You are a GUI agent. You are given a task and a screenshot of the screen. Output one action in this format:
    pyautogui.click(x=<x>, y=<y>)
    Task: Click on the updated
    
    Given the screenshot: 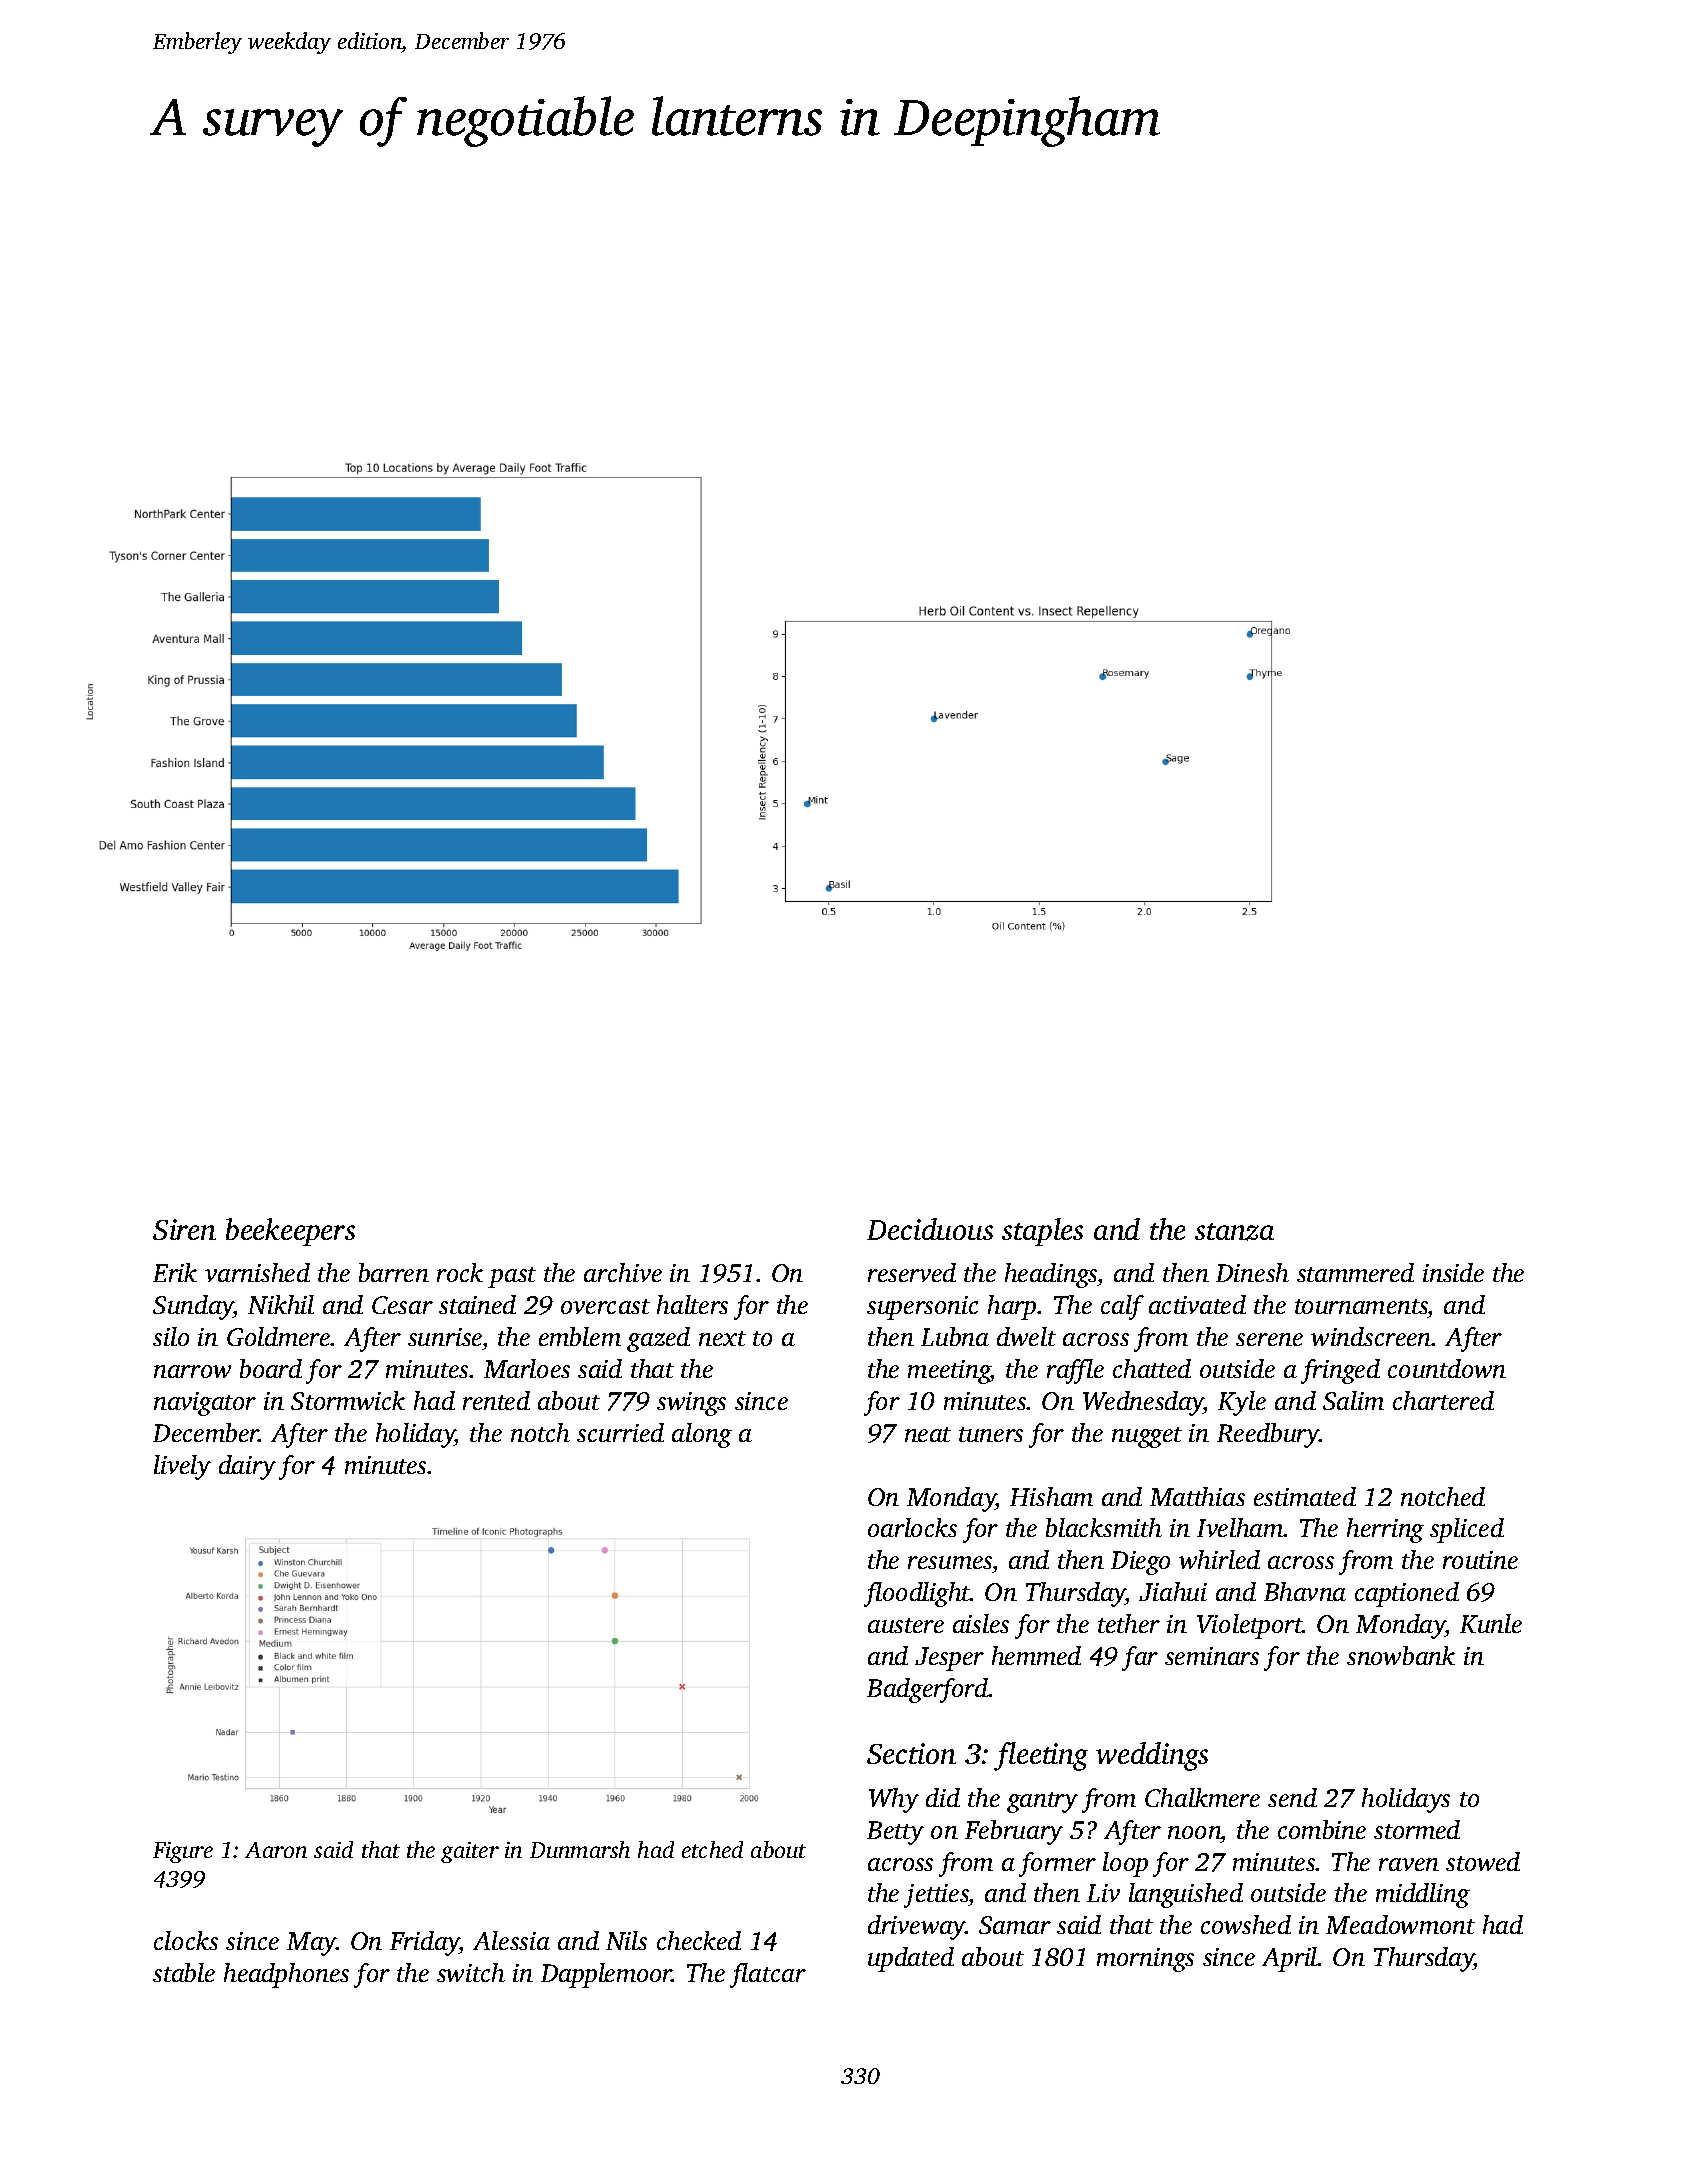 What is the action you would take?
    pyautogui.click(x=911, y=1959)
